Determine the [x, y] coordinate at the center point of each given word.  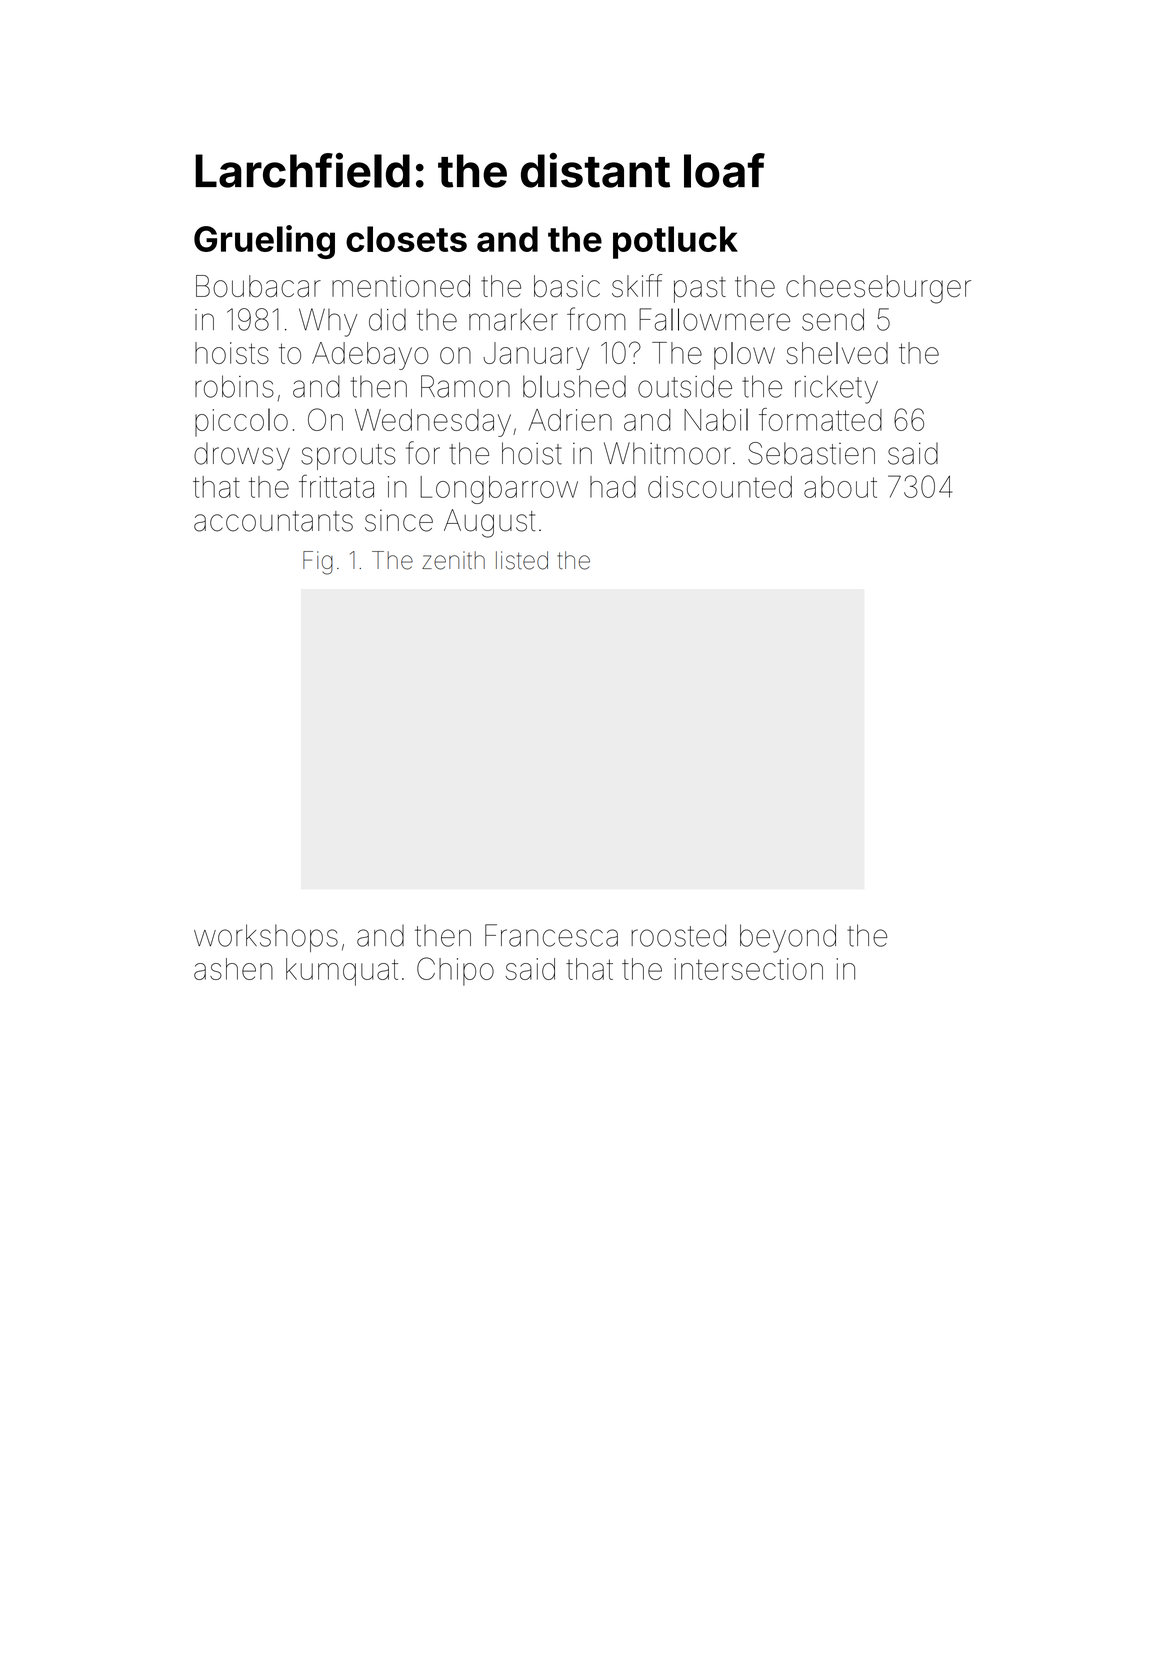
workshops [266, 938]
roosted [678, 935]
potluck [675, 242]
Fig [318, 563]
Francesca [551, 935]
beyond [788, 938]
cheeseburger [878, 289]
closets [406, 239]
